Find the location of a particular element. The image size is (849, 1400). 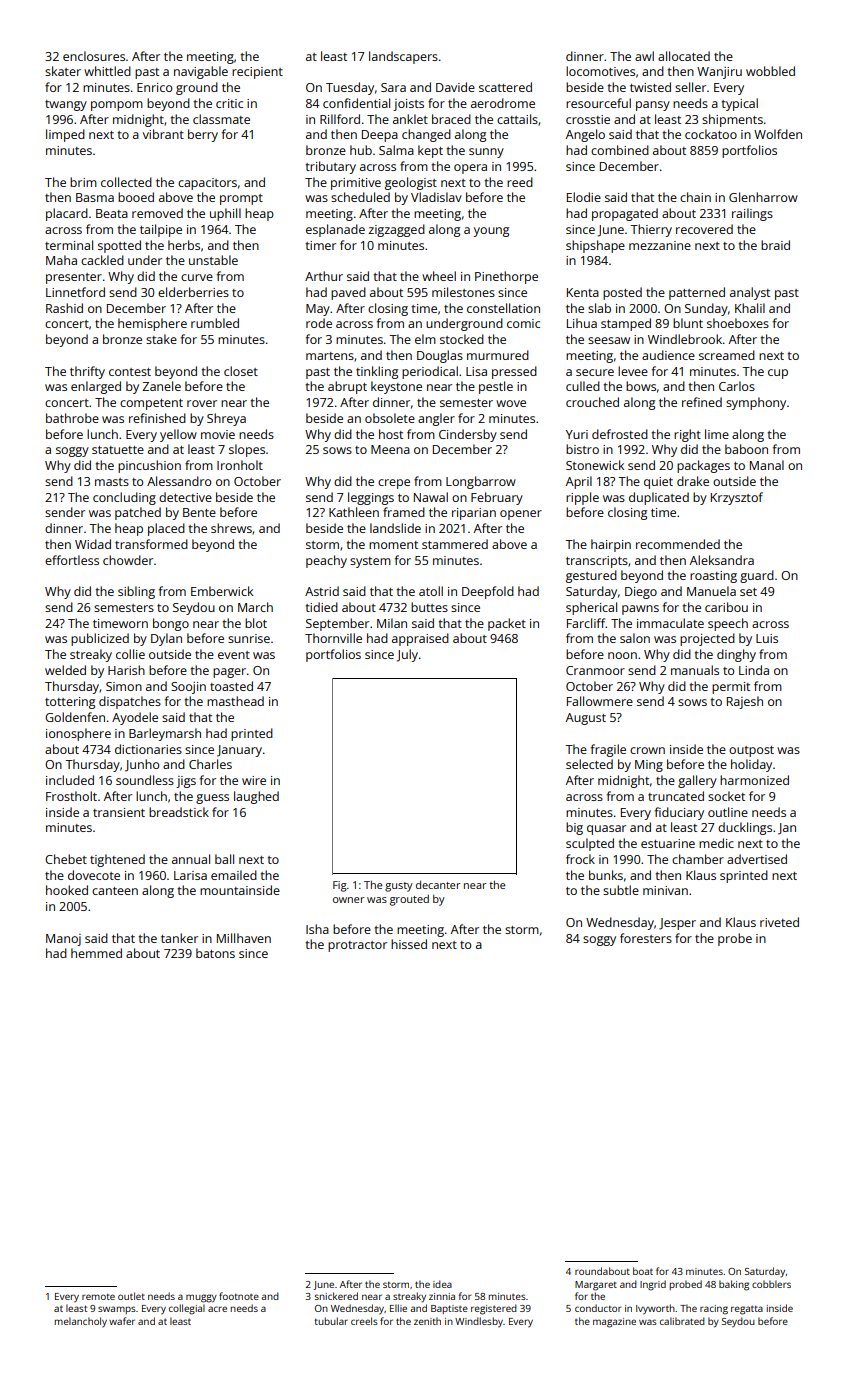

foresters is located at coordinates (646, 938).
